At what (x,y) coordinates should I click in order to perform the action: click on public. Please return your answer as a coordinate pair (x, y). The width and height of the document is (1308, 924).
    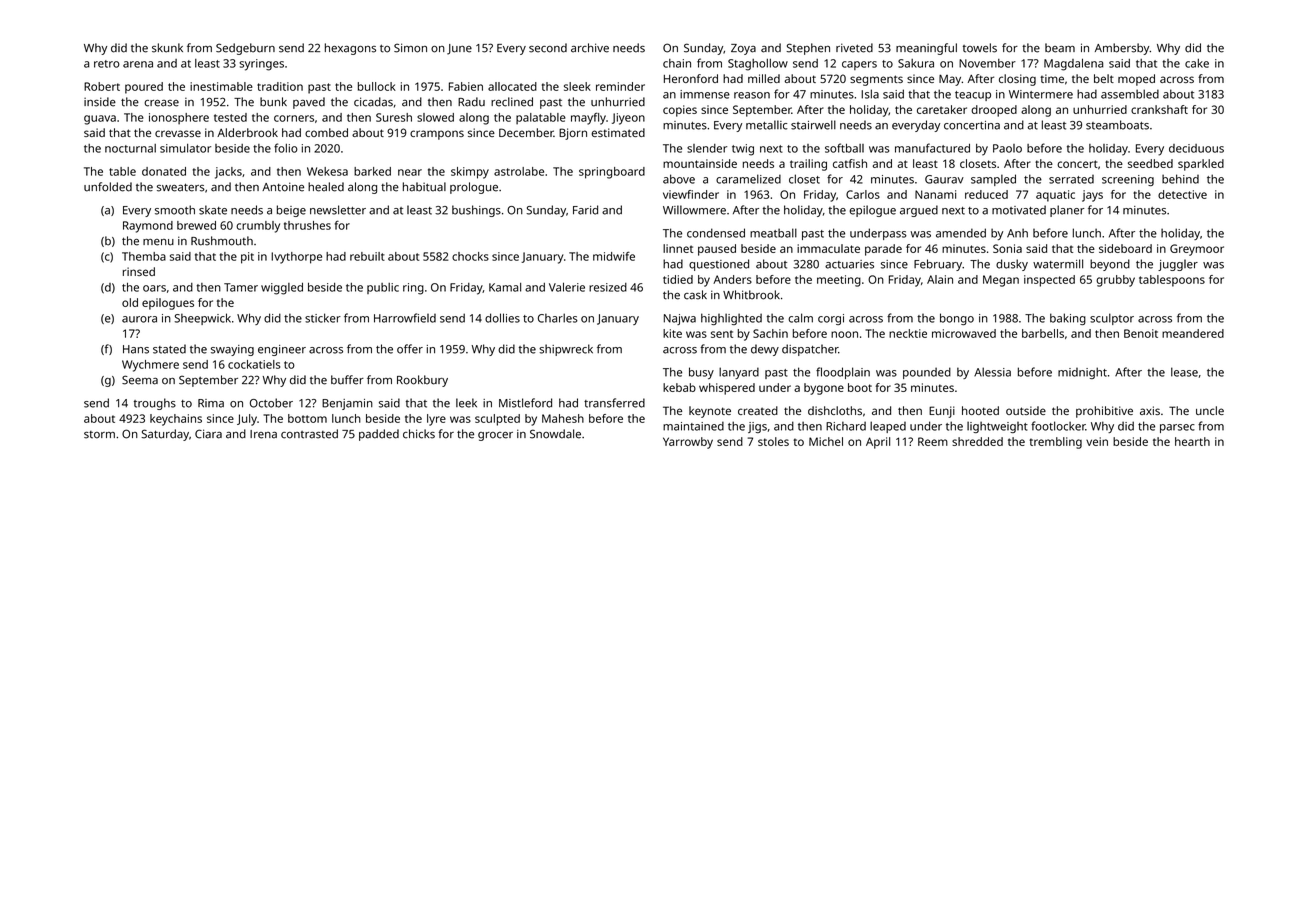
    Looking at the image, I should click on (383, 288).
